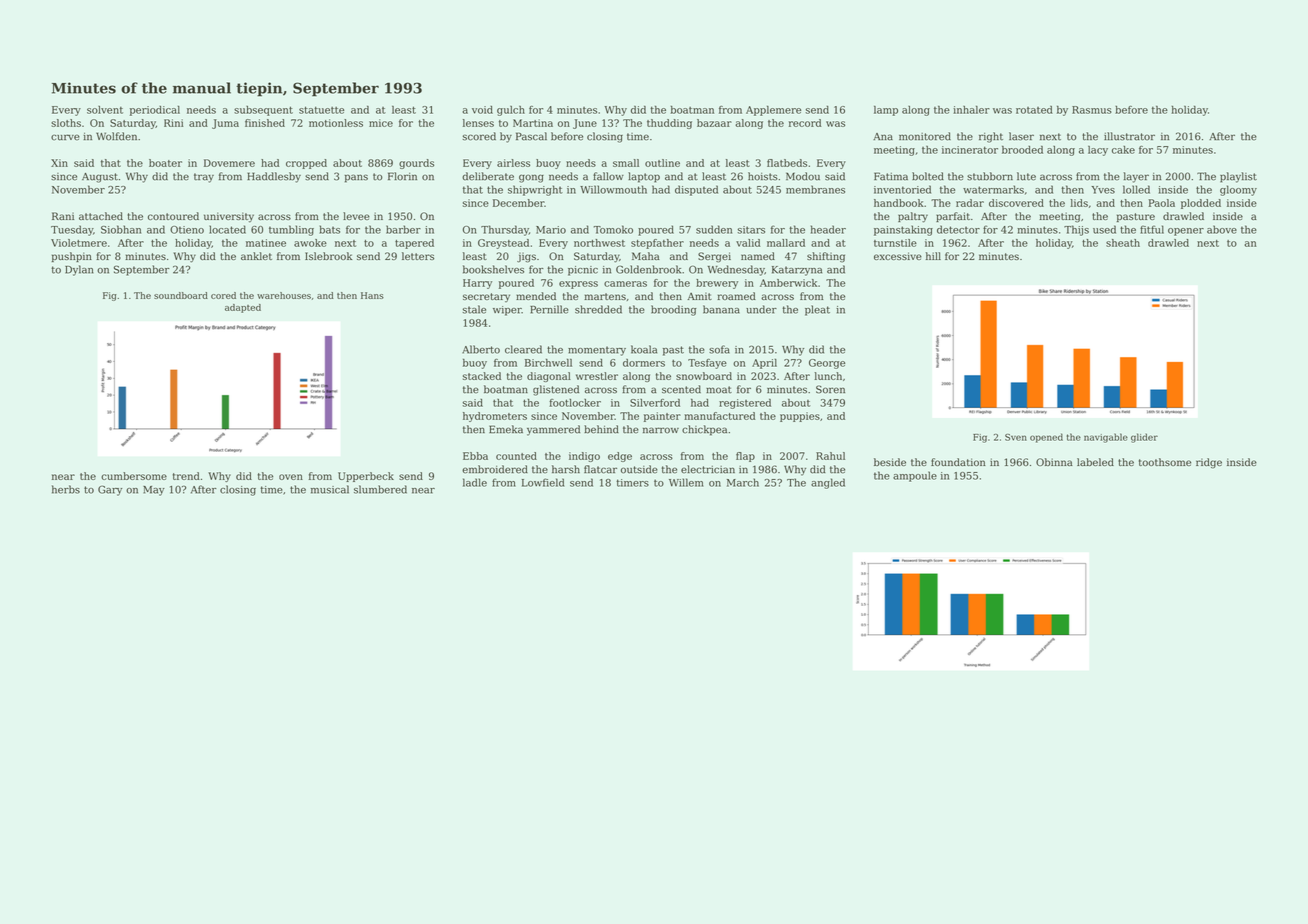 This screenshot has width=1308, height=924. Describe the element at coordinates (655, 403) in the screenshot. I see `Silverford` at that location.
